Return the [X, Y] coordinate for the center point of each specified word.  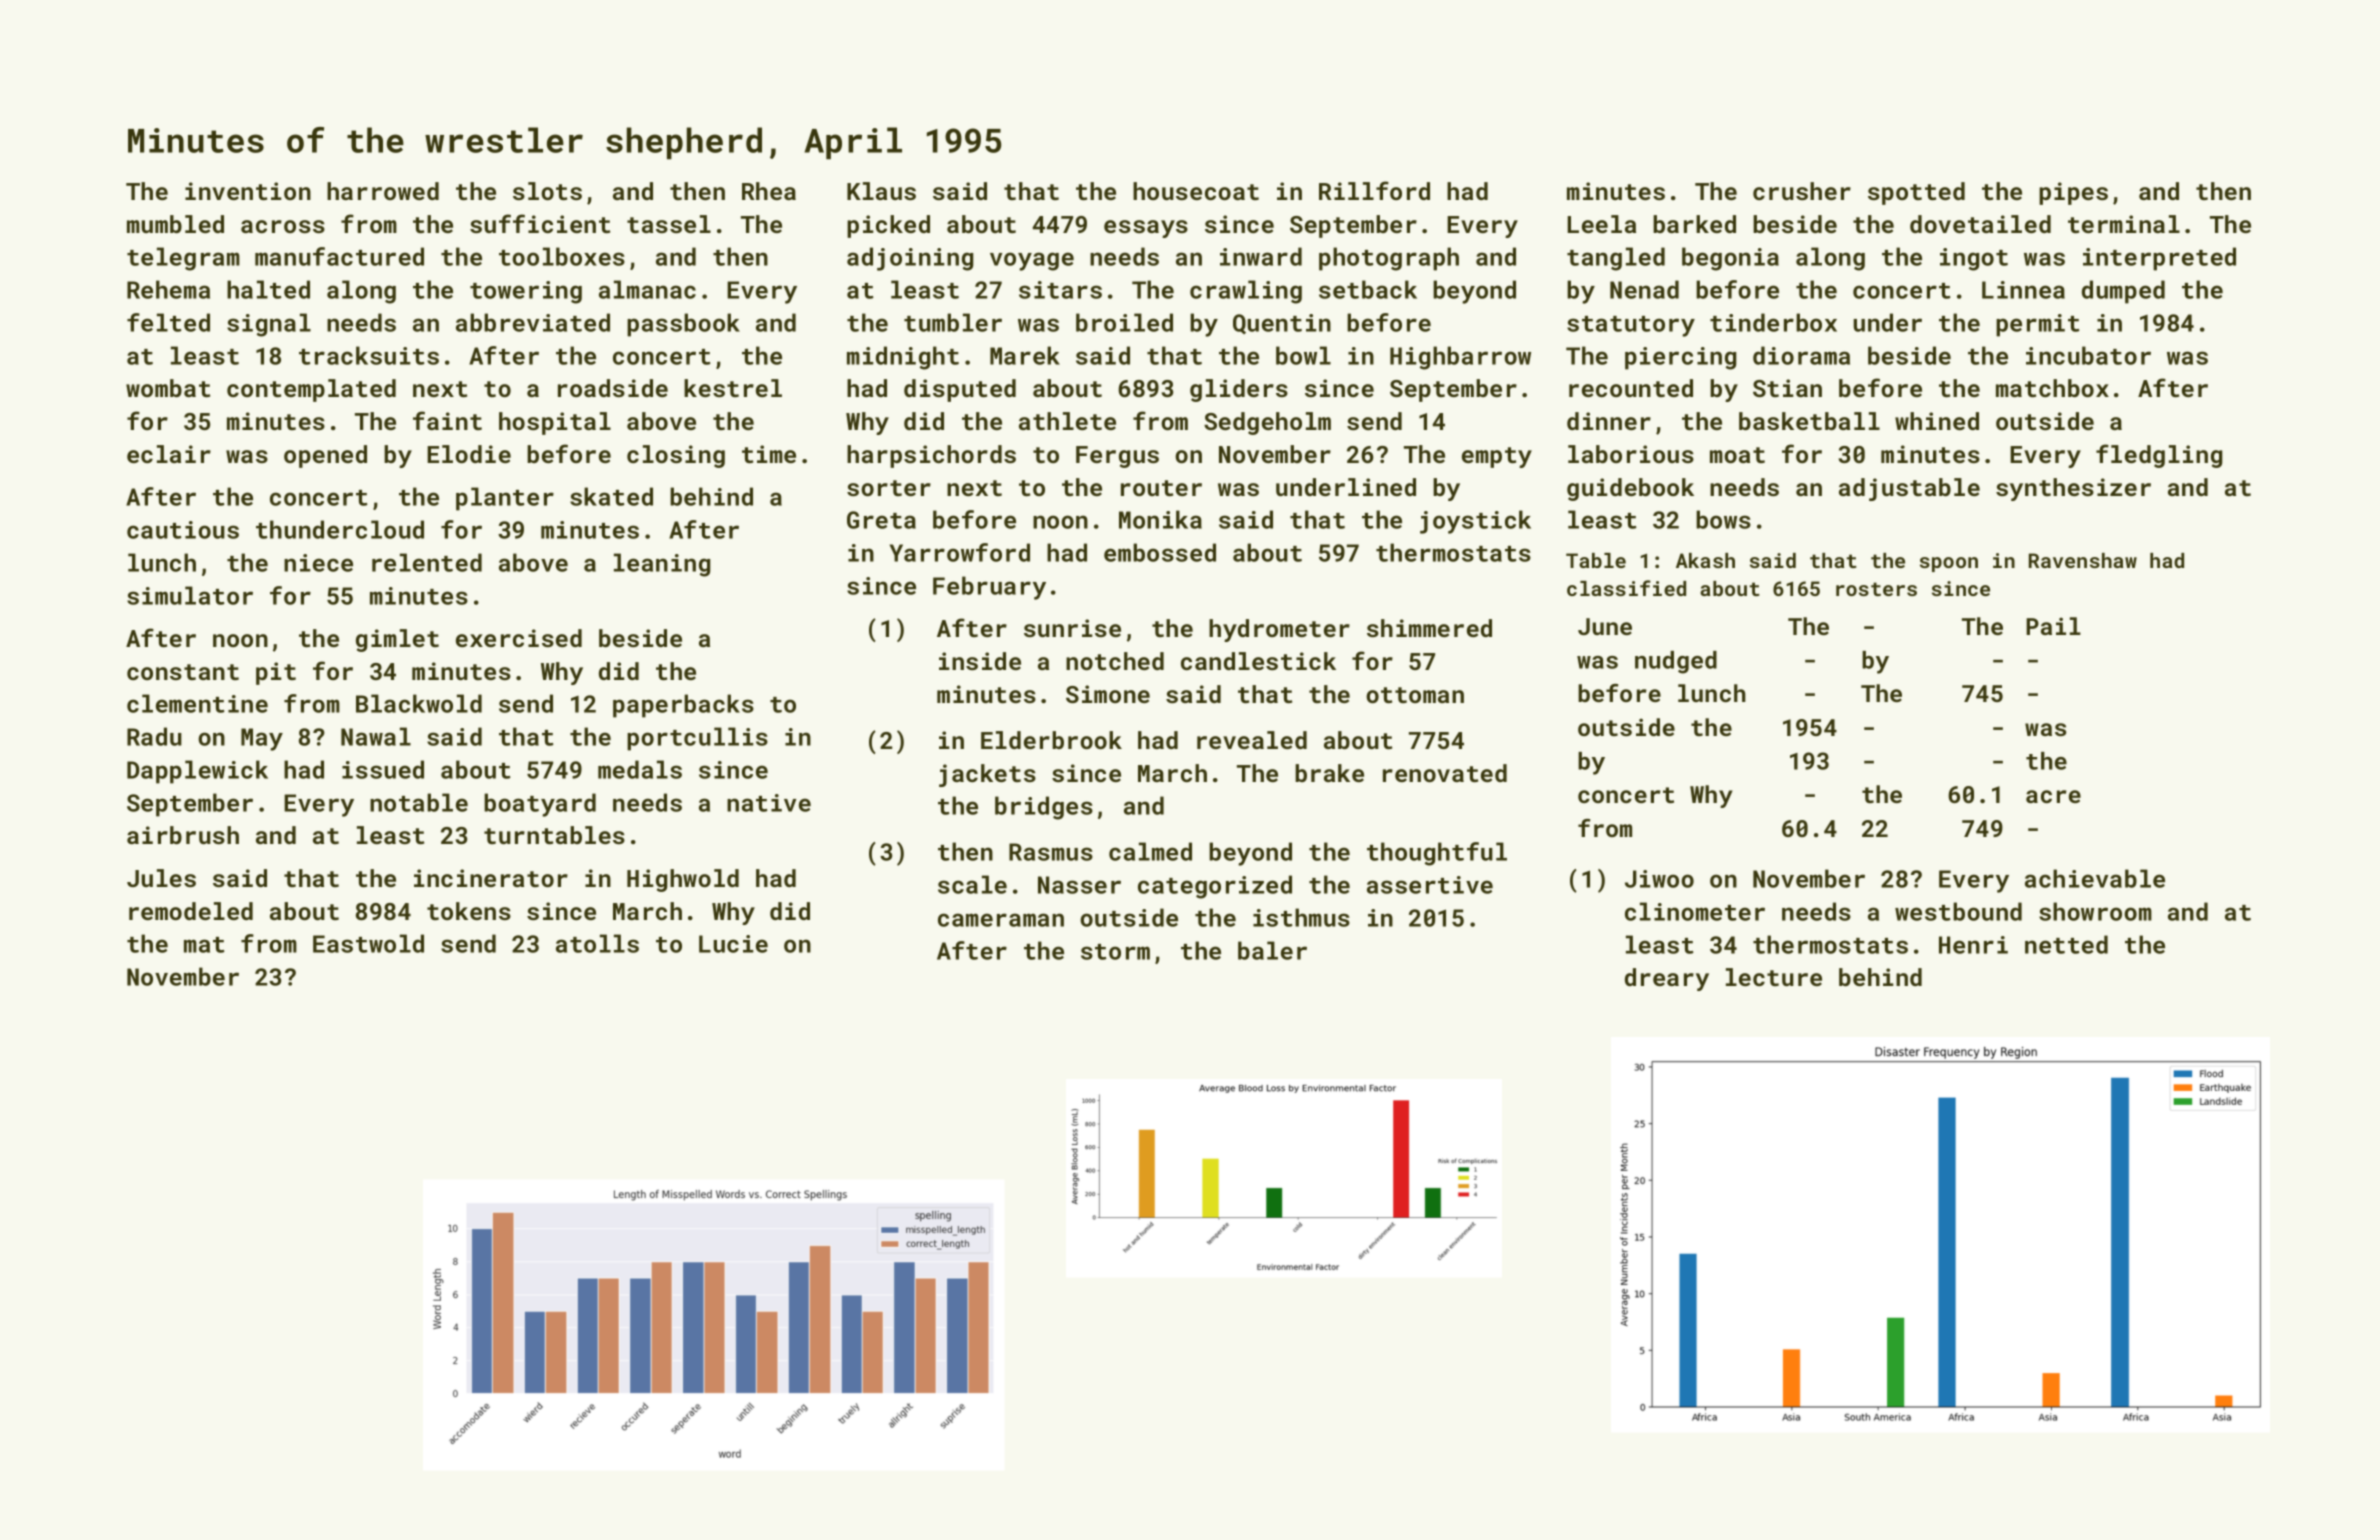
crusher [1802, 191]
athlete [1067, 421]
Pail [2053, 626]
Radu [154, 736]
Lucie [733, 944]
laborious [1631, 454]
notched [1115, 661]
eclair [169, 454]
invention [248, 191]
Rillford [1374, 190]
